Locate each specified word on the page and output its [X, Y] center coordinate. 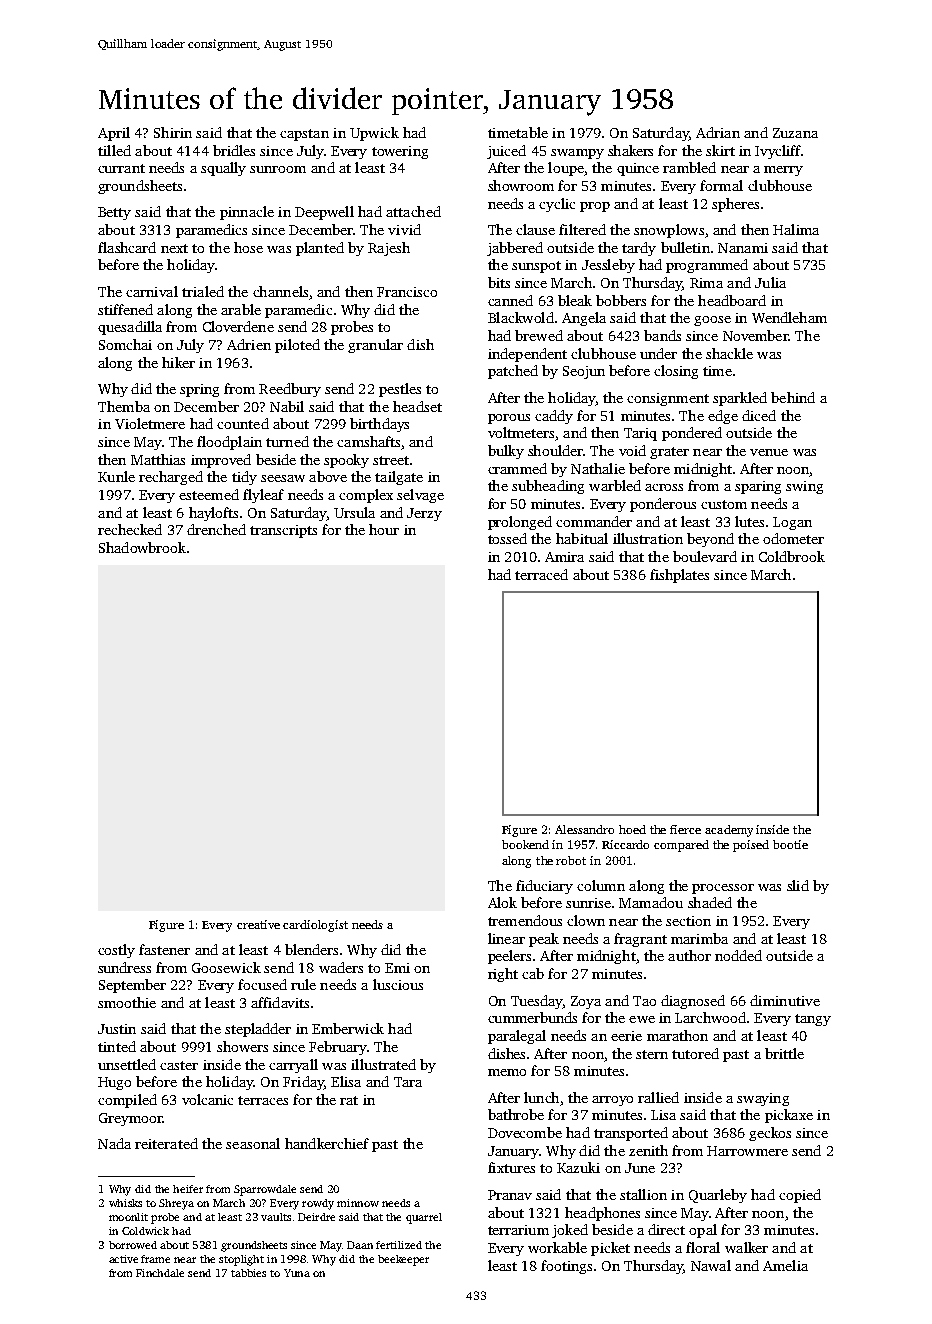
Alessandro [584, 829]
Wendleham [789, 317]
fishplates [679, 576]
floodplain [229, 443]
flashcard [127, 247]
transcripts [283, 531]
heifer [188, 1189]
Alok [502, 902]
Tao [644, 1001]
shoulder [555, 450]
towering [400, 152]
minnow [358, 1203]
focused [262, 984]
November [755, 335]
